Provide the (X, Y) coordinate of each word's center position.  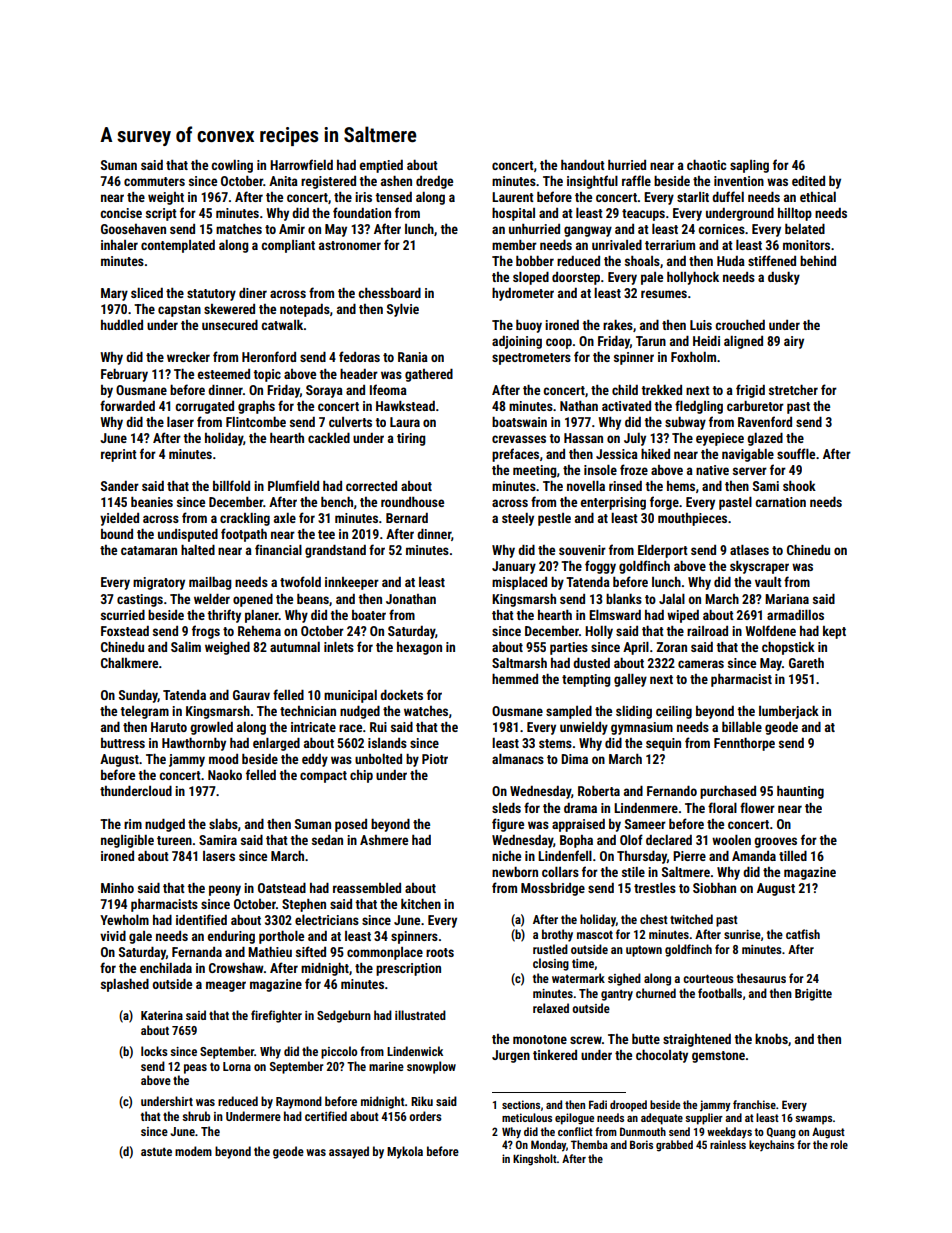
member (514, 245)
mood (223, 759)
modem (193, 1151)
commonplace (385, 953)
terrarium (670, 245)
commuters (154, 181)
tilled (793, 856)
